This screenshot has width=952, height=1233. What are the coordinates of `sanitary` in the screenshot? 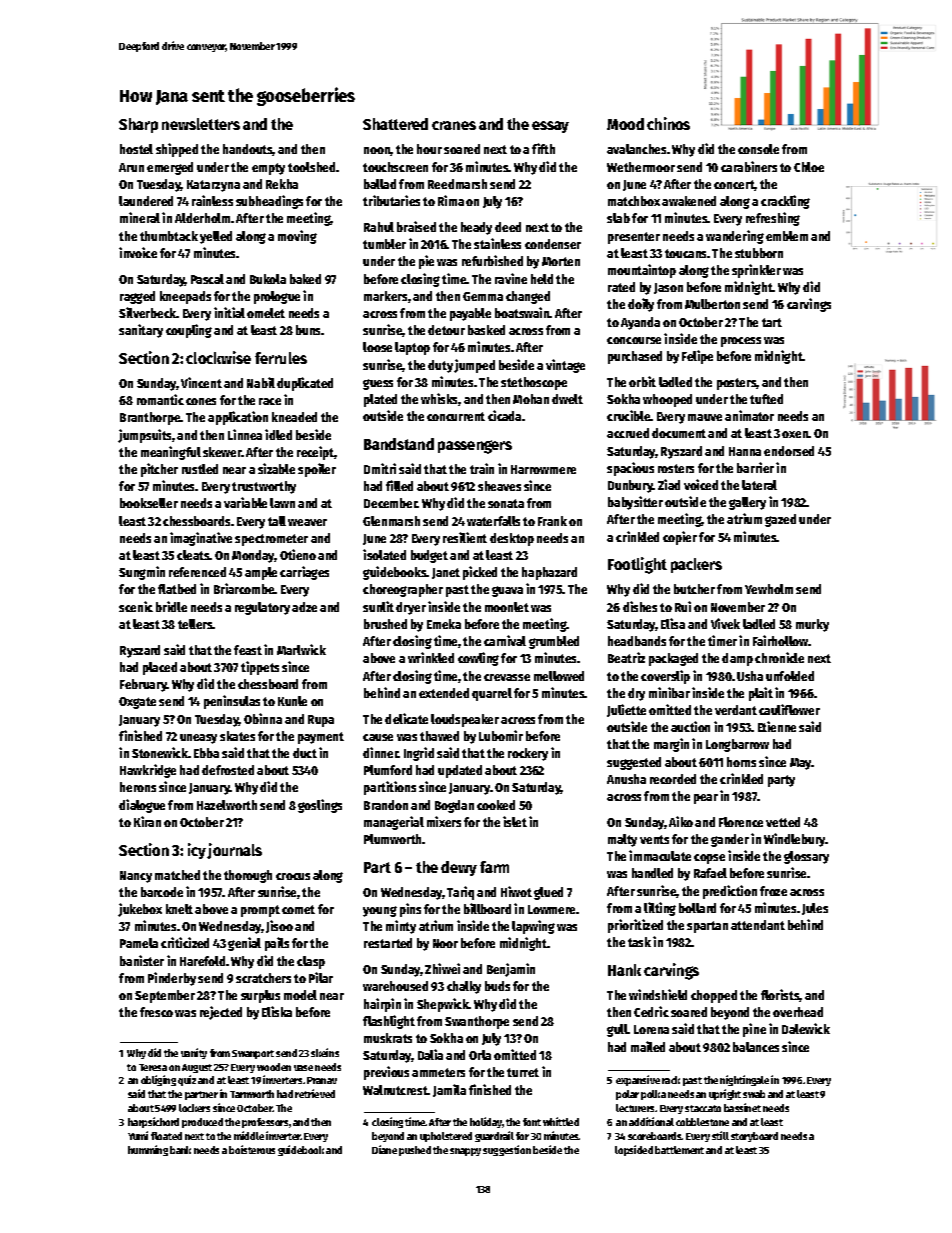 It's located at (141, 331).
